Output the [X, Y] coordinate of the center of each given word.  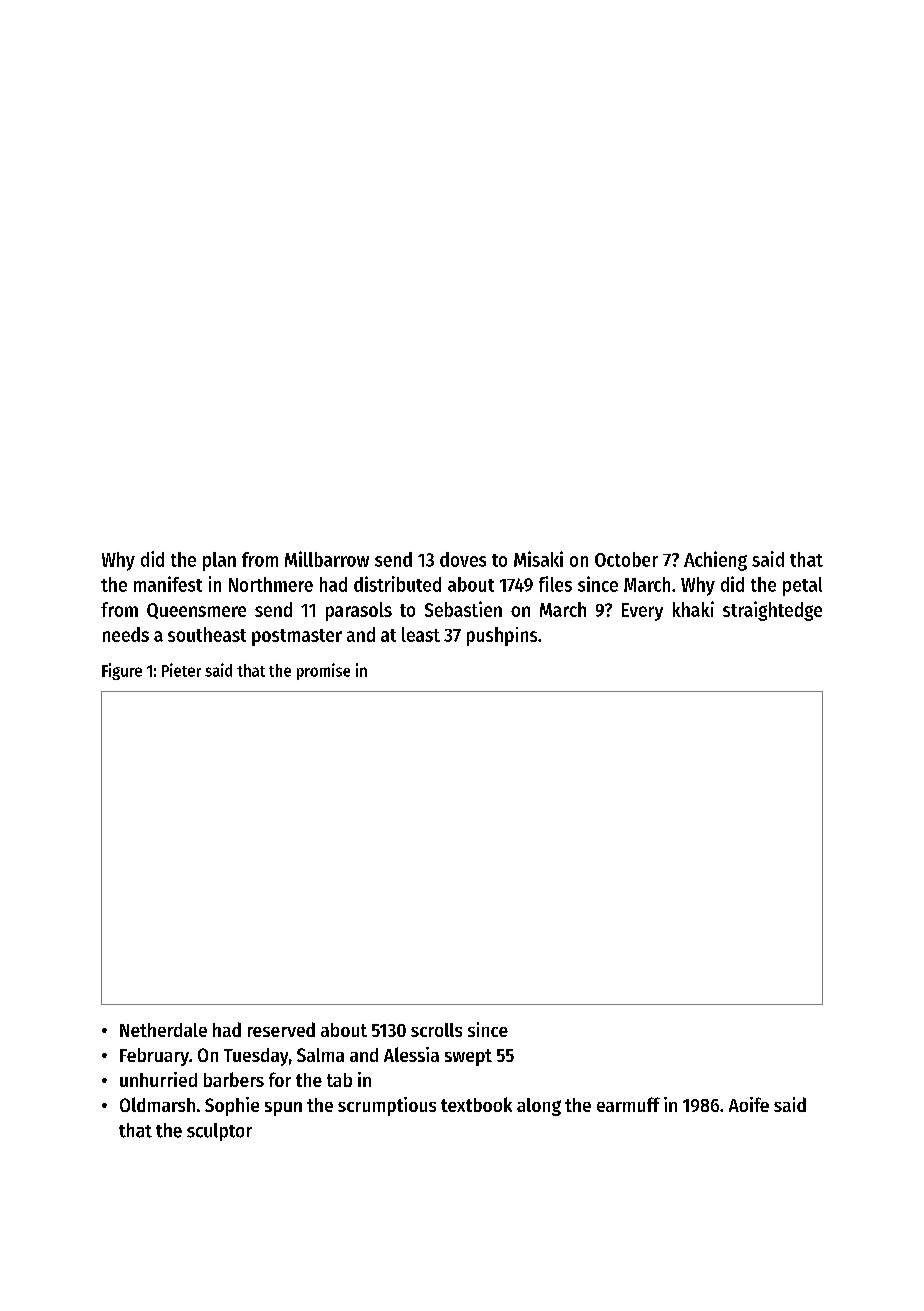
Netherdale [163, 1030]
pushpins [502, 636]
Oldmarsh [157, 1104]
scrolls [436, 1030]
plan [219, 561]
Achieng [715, 561]
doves [463, 559]
